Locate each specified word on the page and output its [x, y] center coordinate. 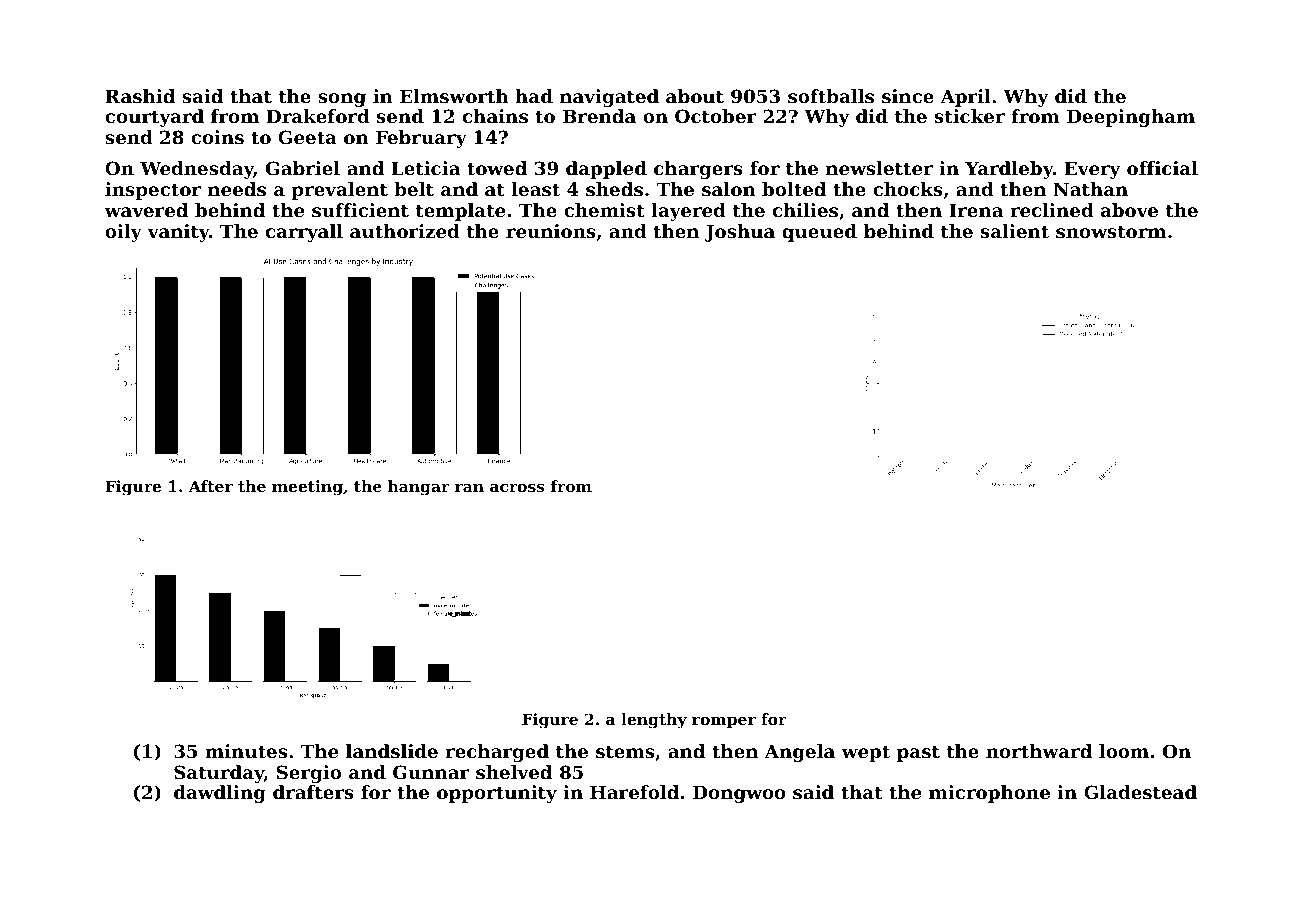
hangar [419, 488]
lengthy [654, 721]
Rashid [140, 96]
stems [625, 751]
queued [819, 233]
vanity [178, 233]
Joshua [739, 233]
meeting [307, 488]
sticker [970, 116]
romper [724, 722]
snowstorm [1111, 231]
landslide [392, 751]
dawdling [220, 794]
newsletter [879, 168]
